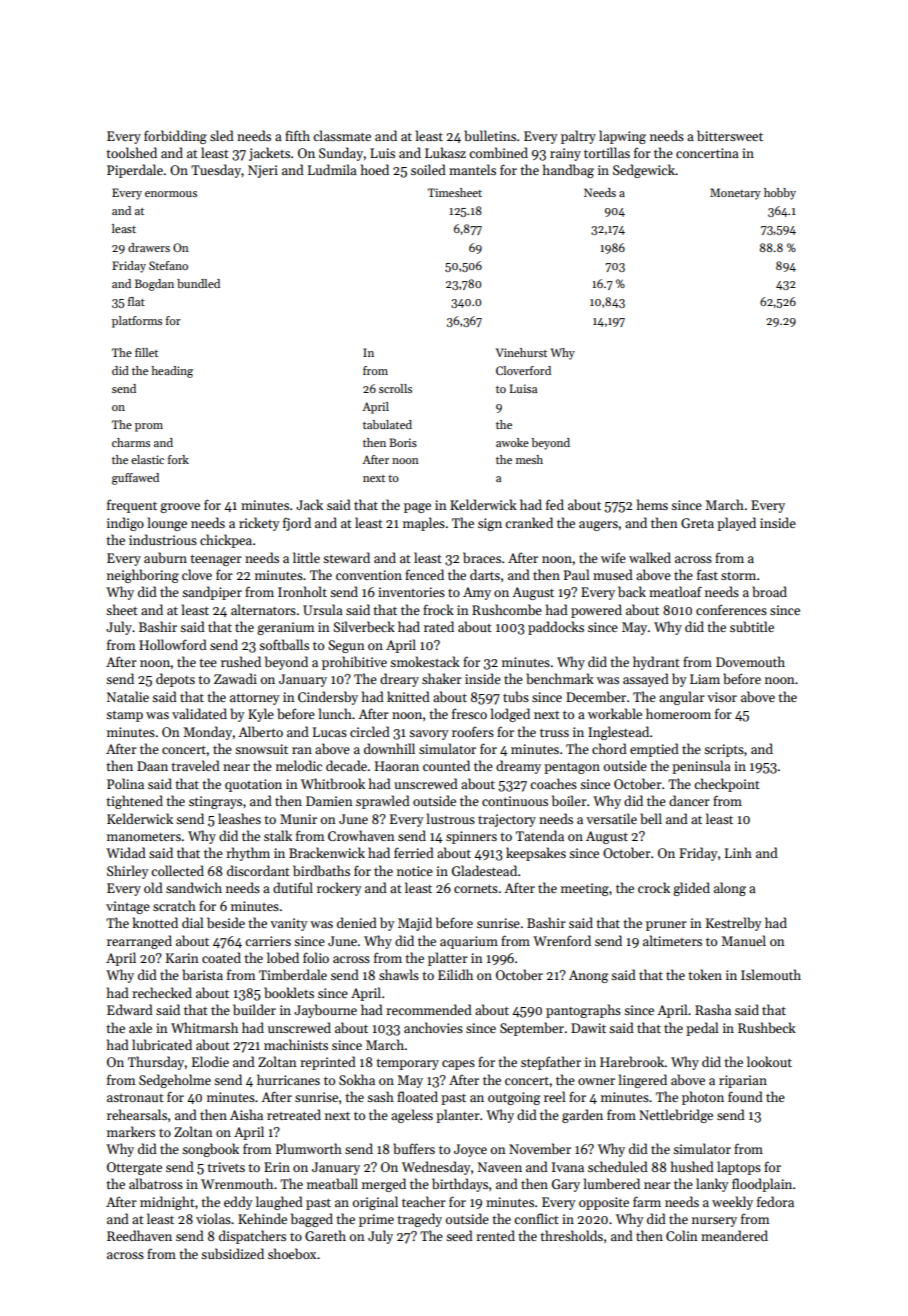  Describe the element at coordinates (490, 135) in the screenshot. I see `bulletins` at that location.
